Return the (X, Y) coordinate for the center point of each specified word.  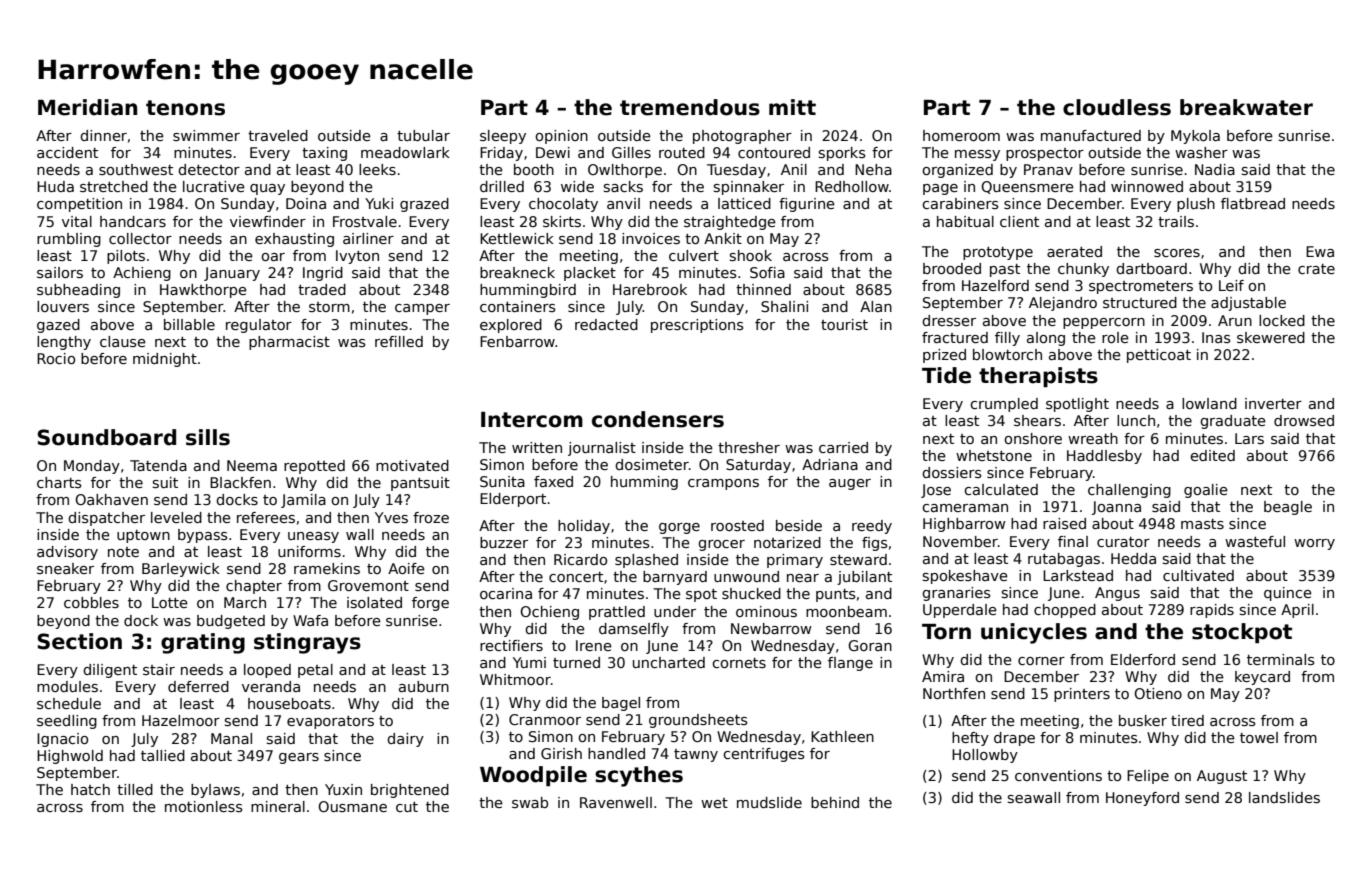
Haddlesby (1104, 457)
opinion (561, 137)
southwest (136, 169)
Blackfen (240, 482)
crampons (723, 484)
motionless (204, 806)
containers (518, 306)
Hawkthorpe (203, 291)
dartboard (1151, 268)
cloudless (1117, 107)
